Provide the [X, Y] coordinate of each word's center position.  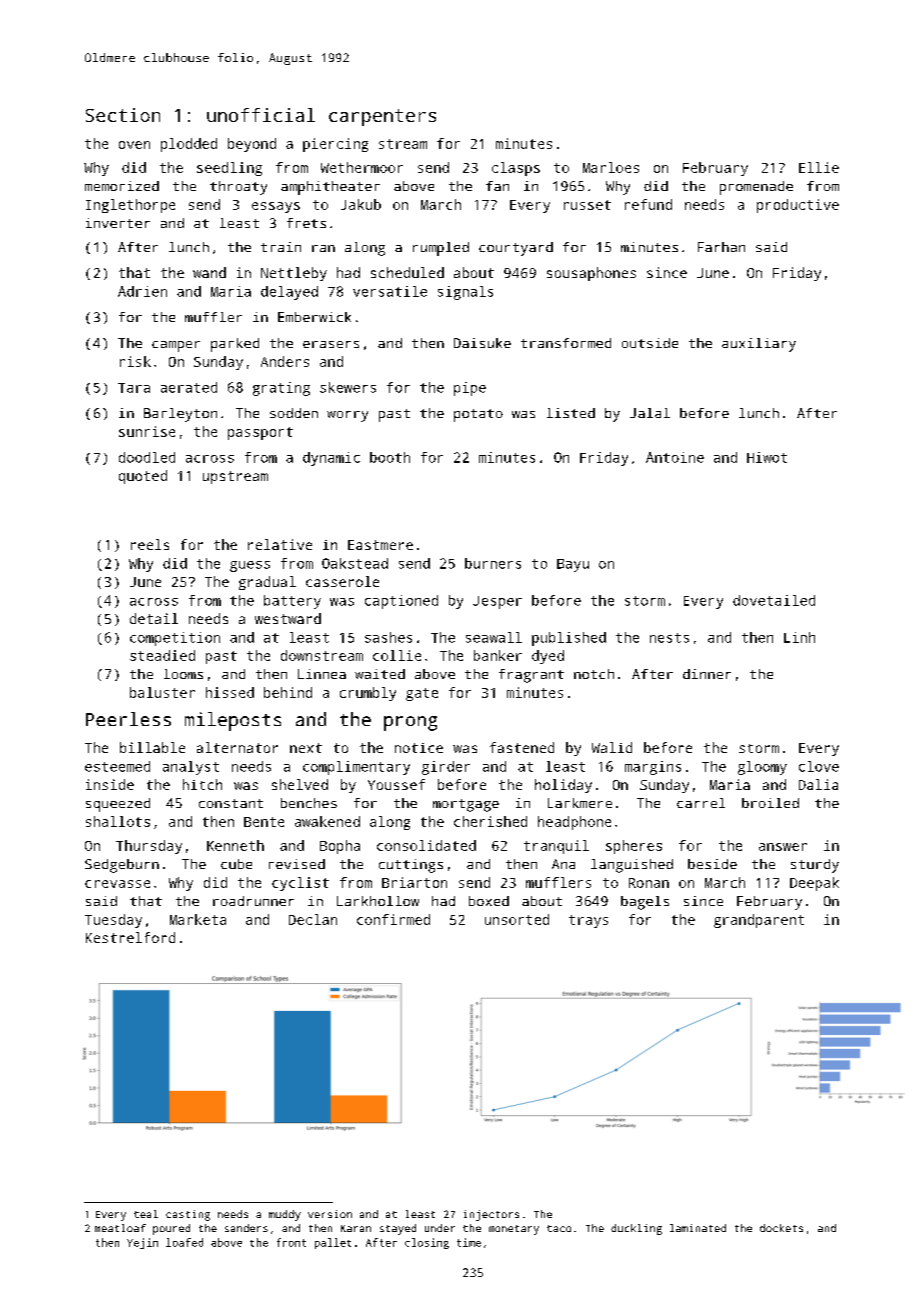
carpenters [382, 117]
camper [176, 346]
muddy [285, 1215]
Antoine [675, 457]
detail [154, 618]
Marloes [611, 167]
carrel [701, 803]
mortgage [466, 805]
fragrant [531, 676]
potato [478, 415]
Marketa [198, 919]
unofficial [261, 115]
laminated [698, 1228]
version [330, 1214]
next [306, 748]
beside [712, 864]
